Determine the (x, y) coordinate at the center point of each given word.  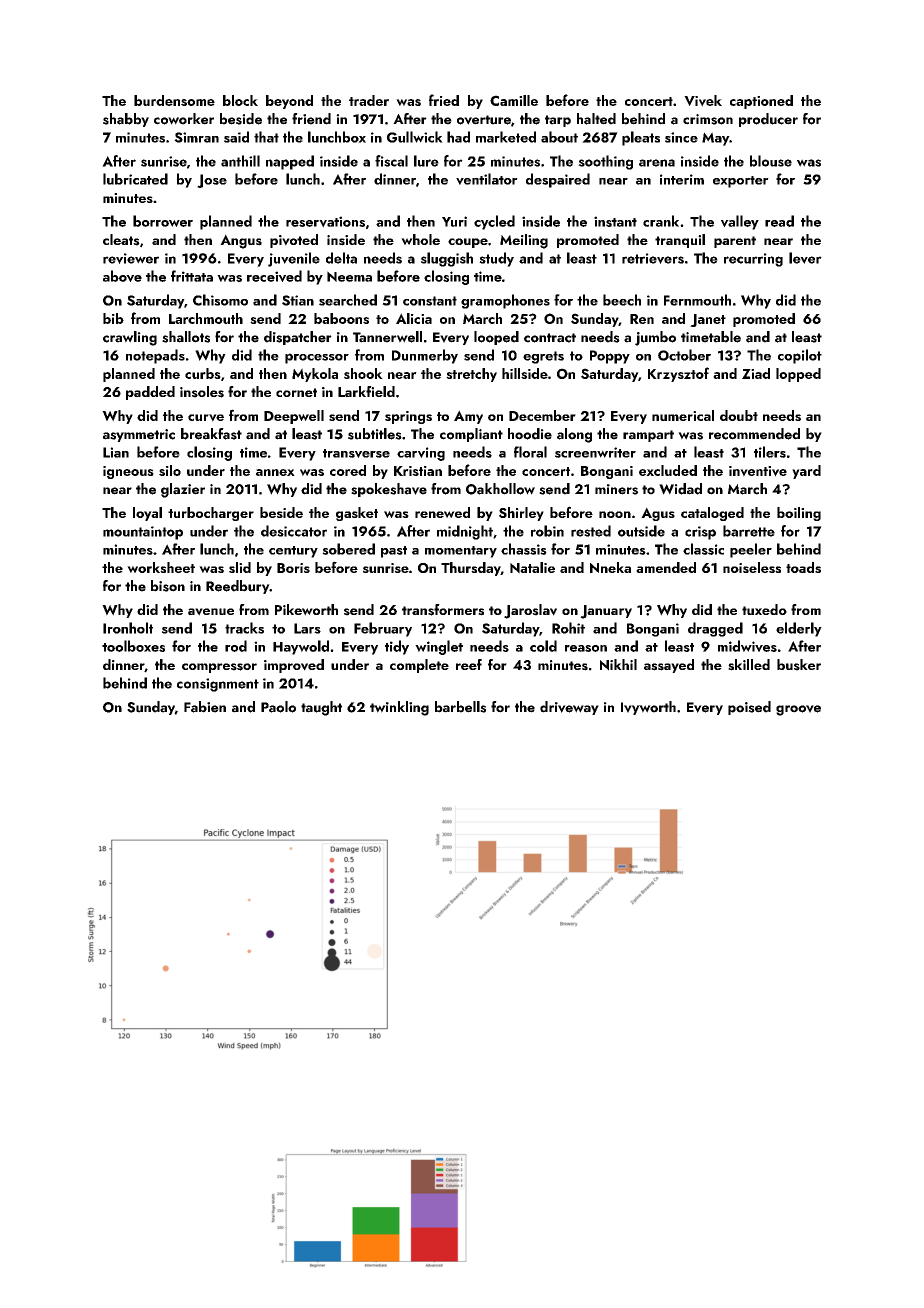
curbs (203, 373)
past (394, 552)
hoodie (530, 434)
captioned (761, 102)
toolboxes (133, 646)
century (293, 552)
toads (803, 567)
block (240, 100)
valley (740, 222)
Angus (241, 241)
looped (496, 338)
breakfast (211, 434)
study (496, 259)
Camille (514, 100)
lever (805, 258)
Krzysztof (678, 374)
